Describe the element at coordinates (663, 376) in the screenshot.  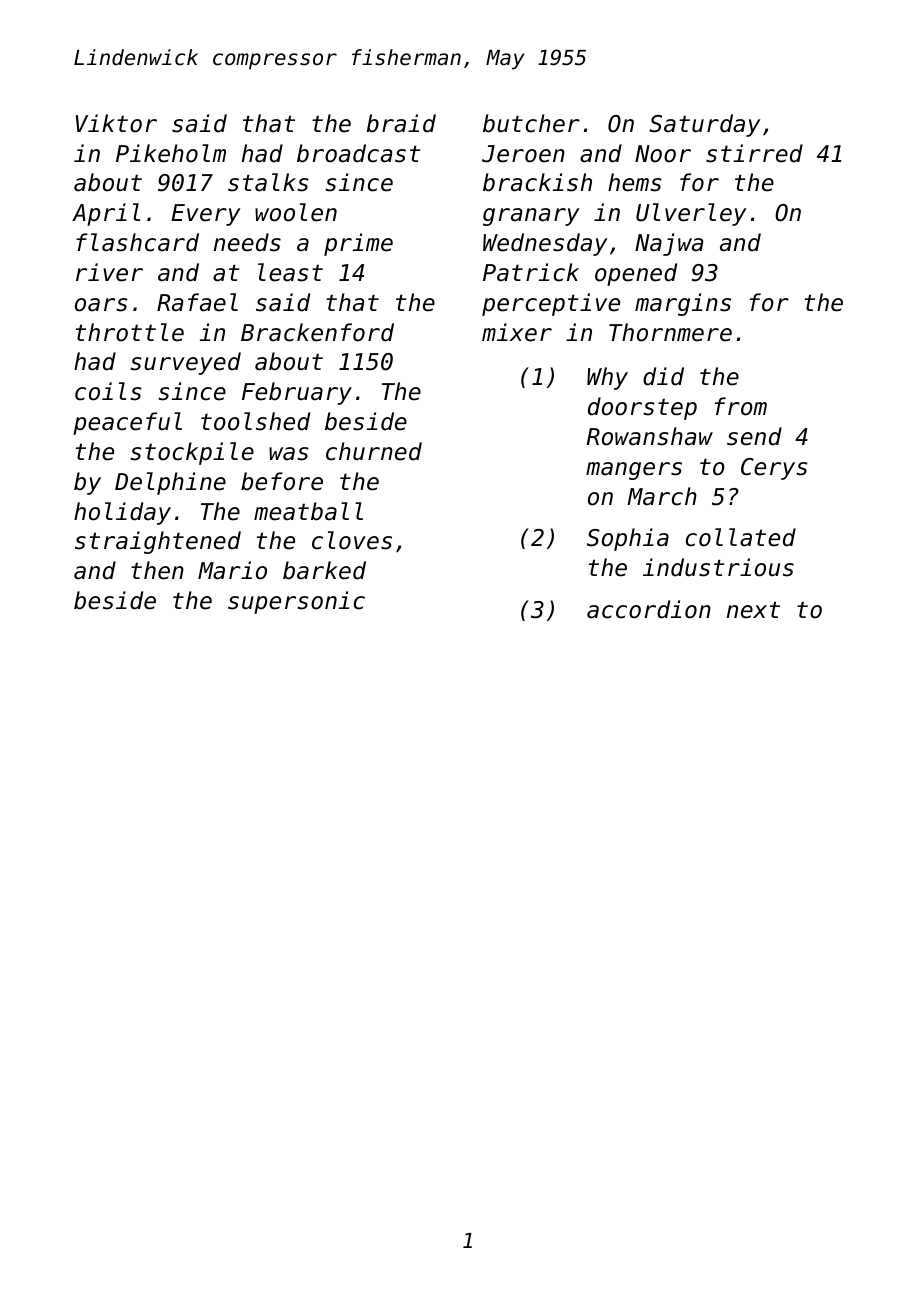
I see `did` at that location.
